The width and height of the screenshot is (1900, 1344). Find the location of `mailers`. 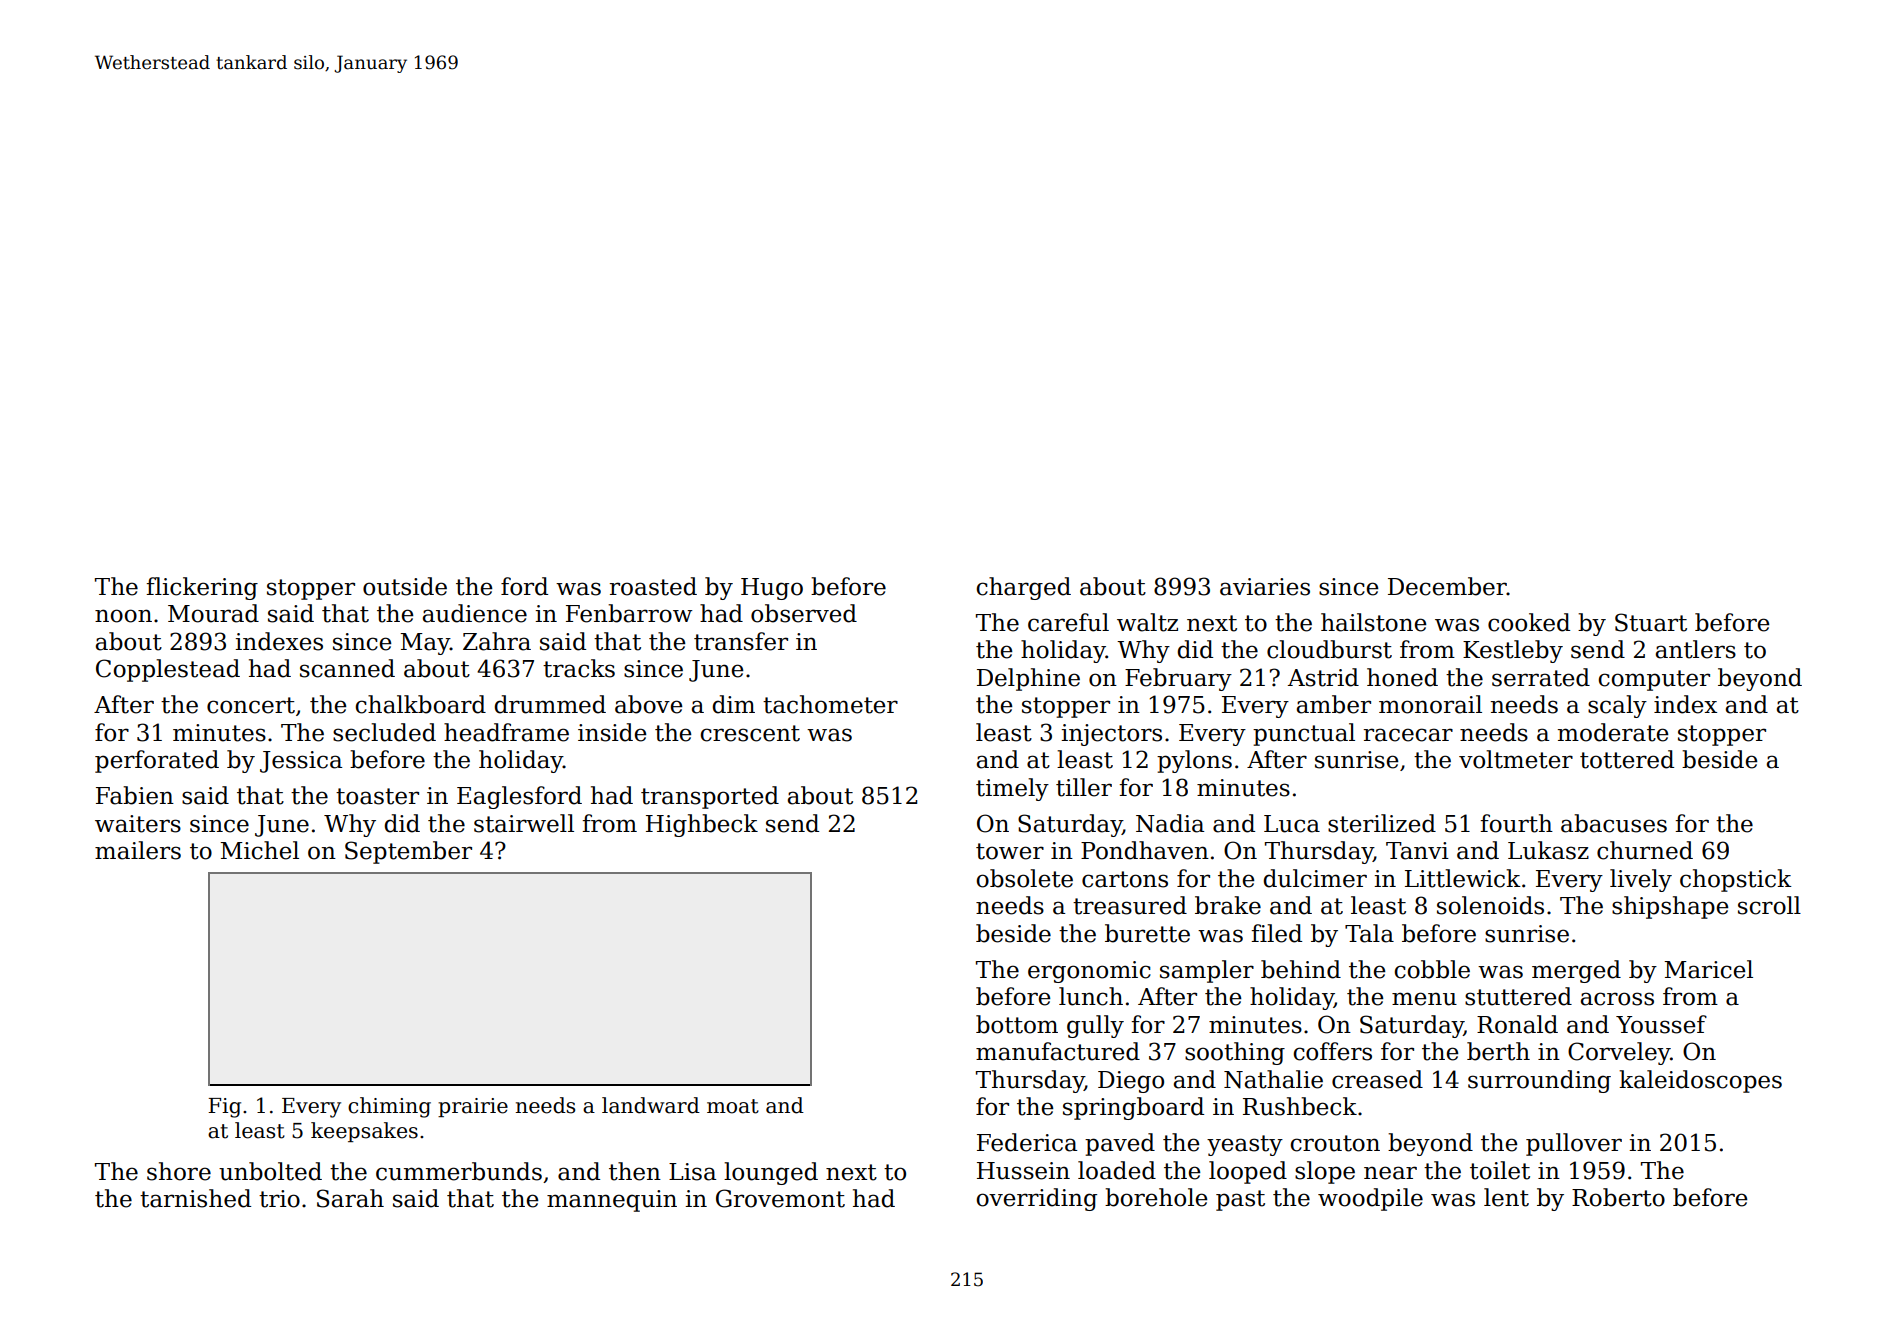

mailers is located at coordinates (138, 850).
